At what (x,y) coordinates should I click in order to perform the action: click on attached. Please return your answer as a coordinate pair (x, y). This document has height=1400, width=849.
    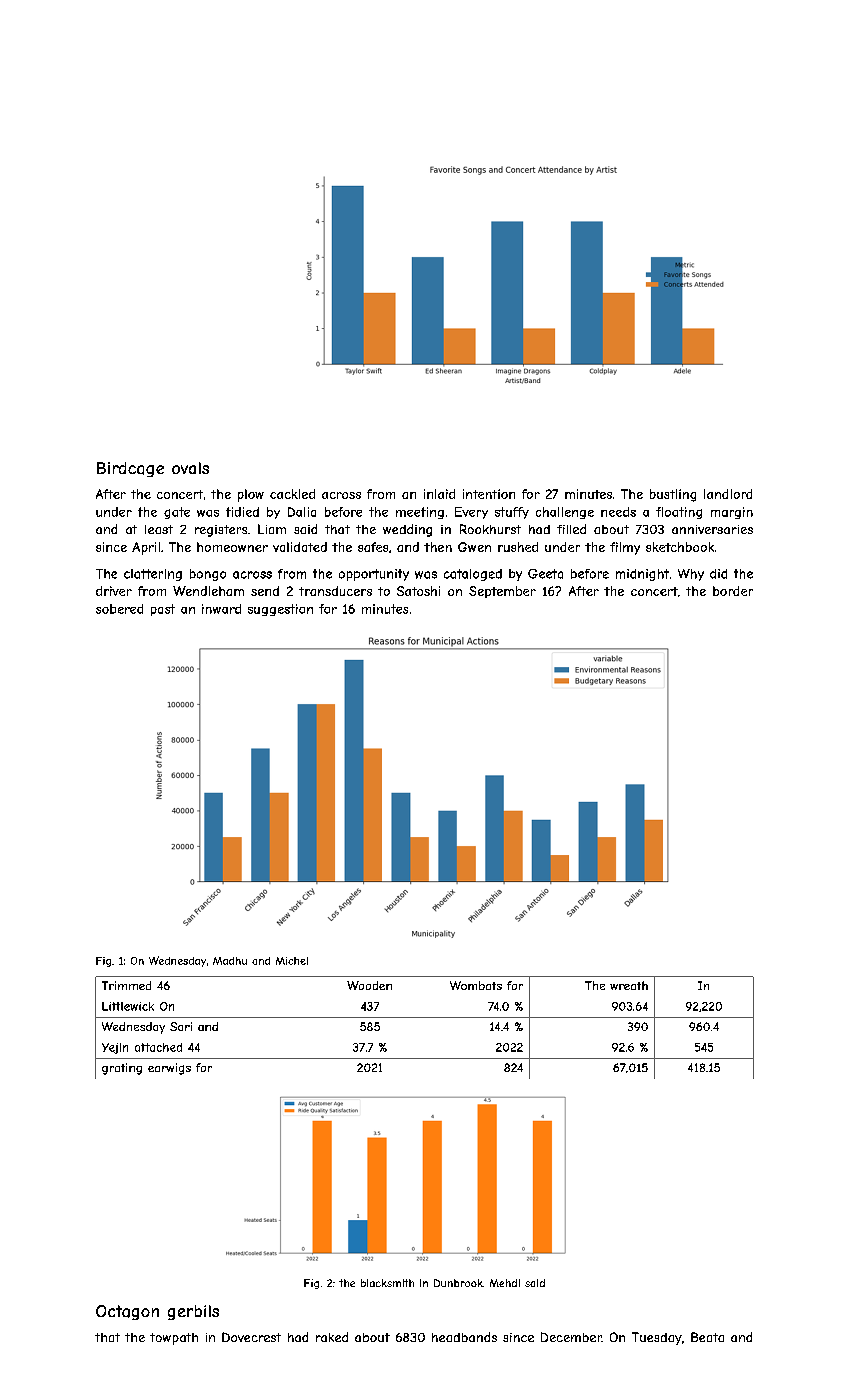
    Looking at the image, I should click on (158, 1047).
